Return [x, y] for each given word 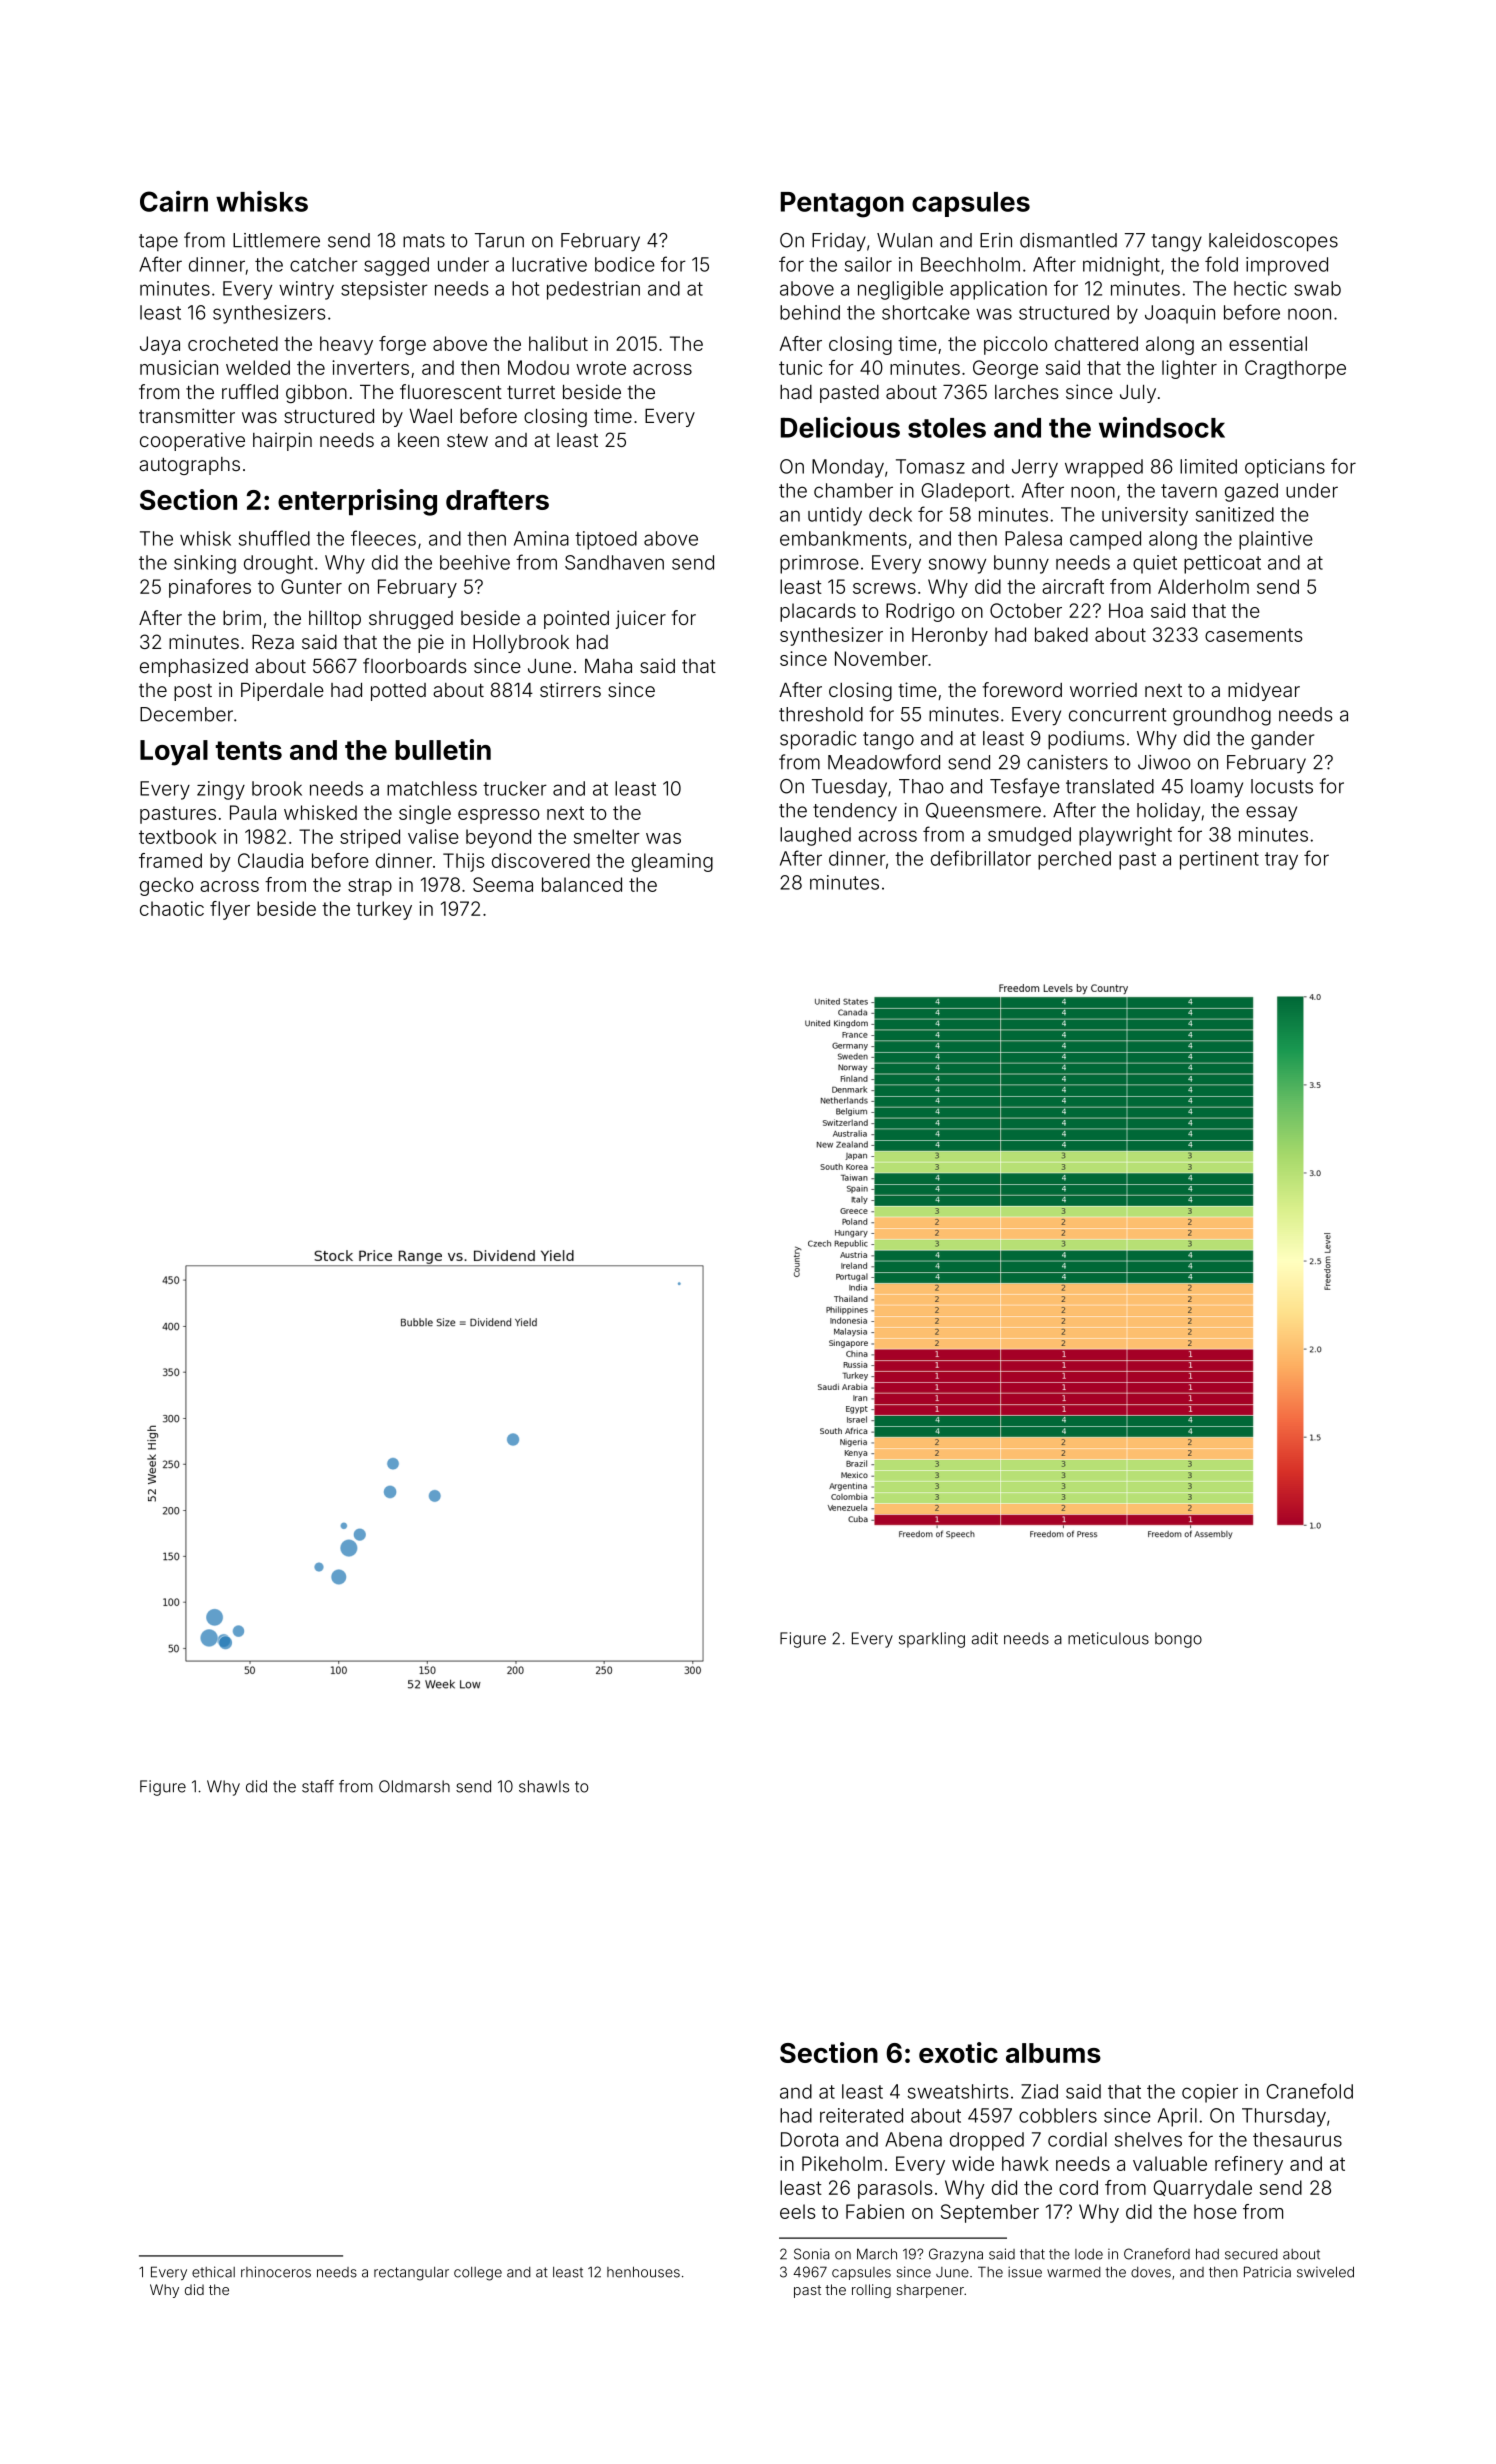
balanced [582, 884]
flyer [230, 910]
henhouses [643, 2272]
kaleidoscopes [1273, 242]
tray [1281, 861]
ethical [213, 2272]
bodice [625, 264]
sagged [396, 266]
